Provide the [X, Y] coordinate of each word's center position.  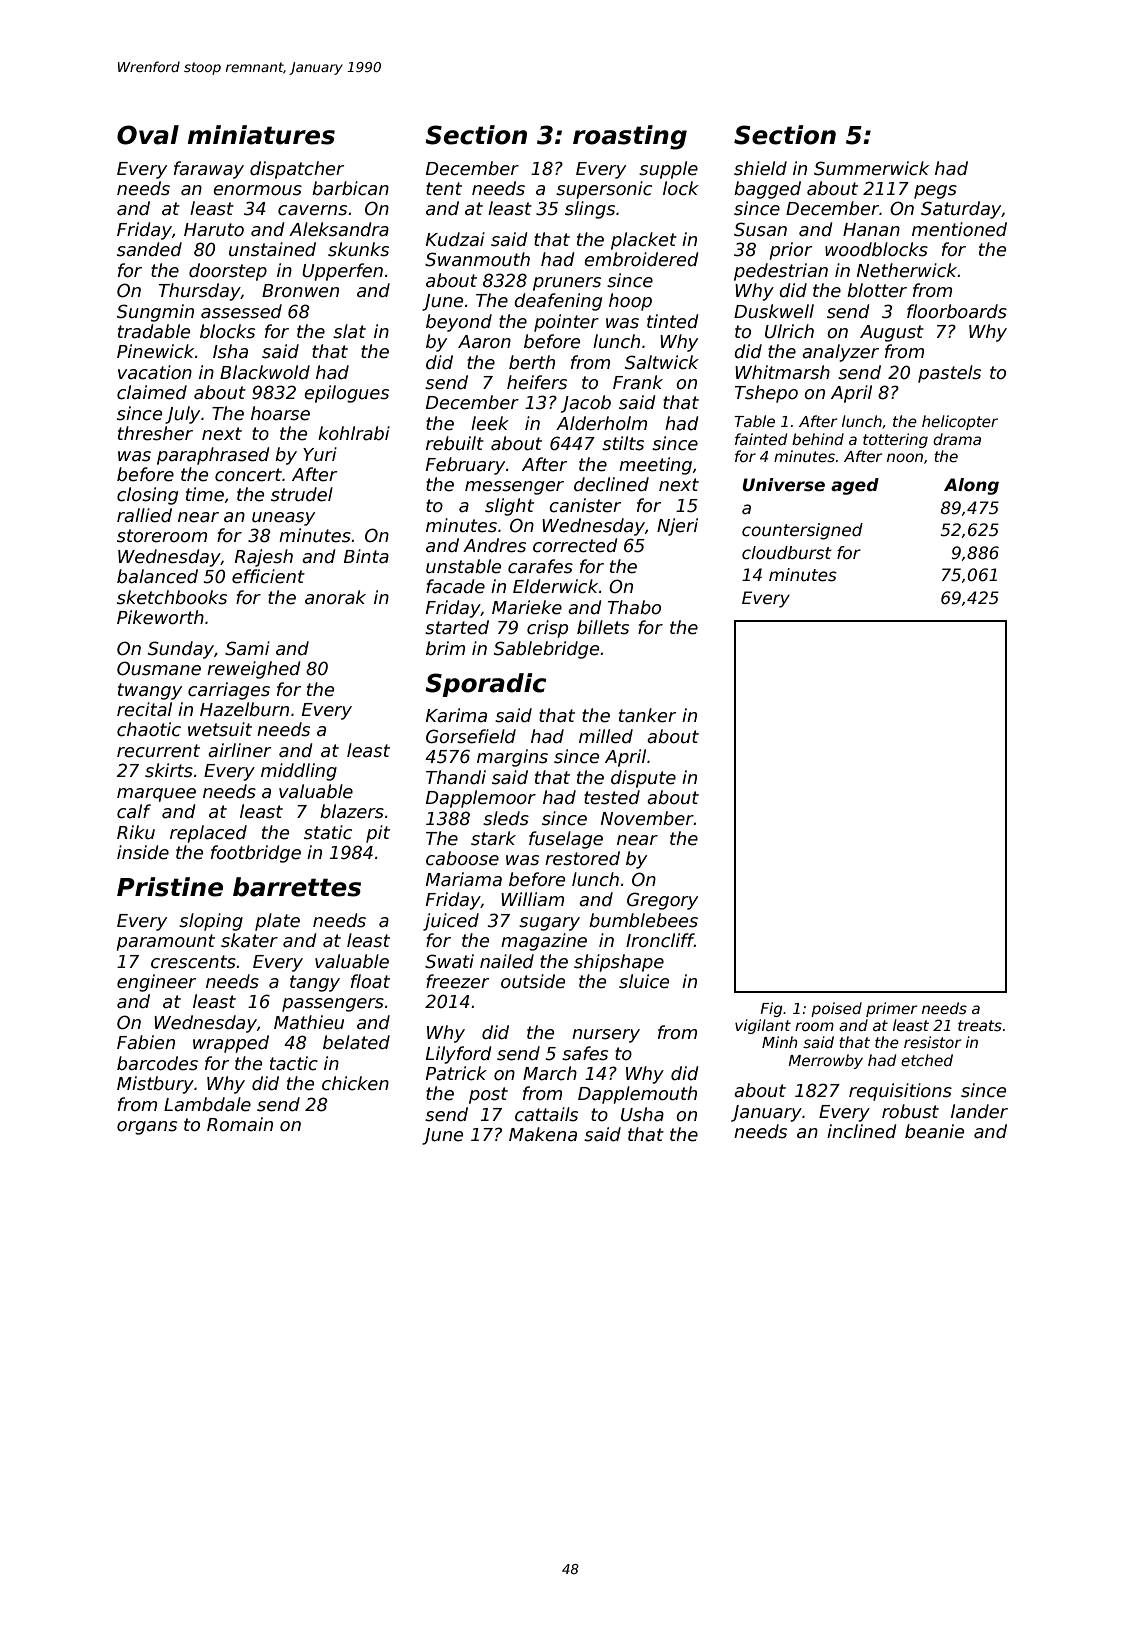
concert [248, 475]
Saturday [961, 210]
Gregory [662, 901]
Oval [148, 135]
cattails [546, 1114]
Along [971, 486]
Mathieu [309, 1022]
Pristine [170, 887]
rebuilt [455, 443]
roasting [630, 137]
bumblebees [643, 920]
